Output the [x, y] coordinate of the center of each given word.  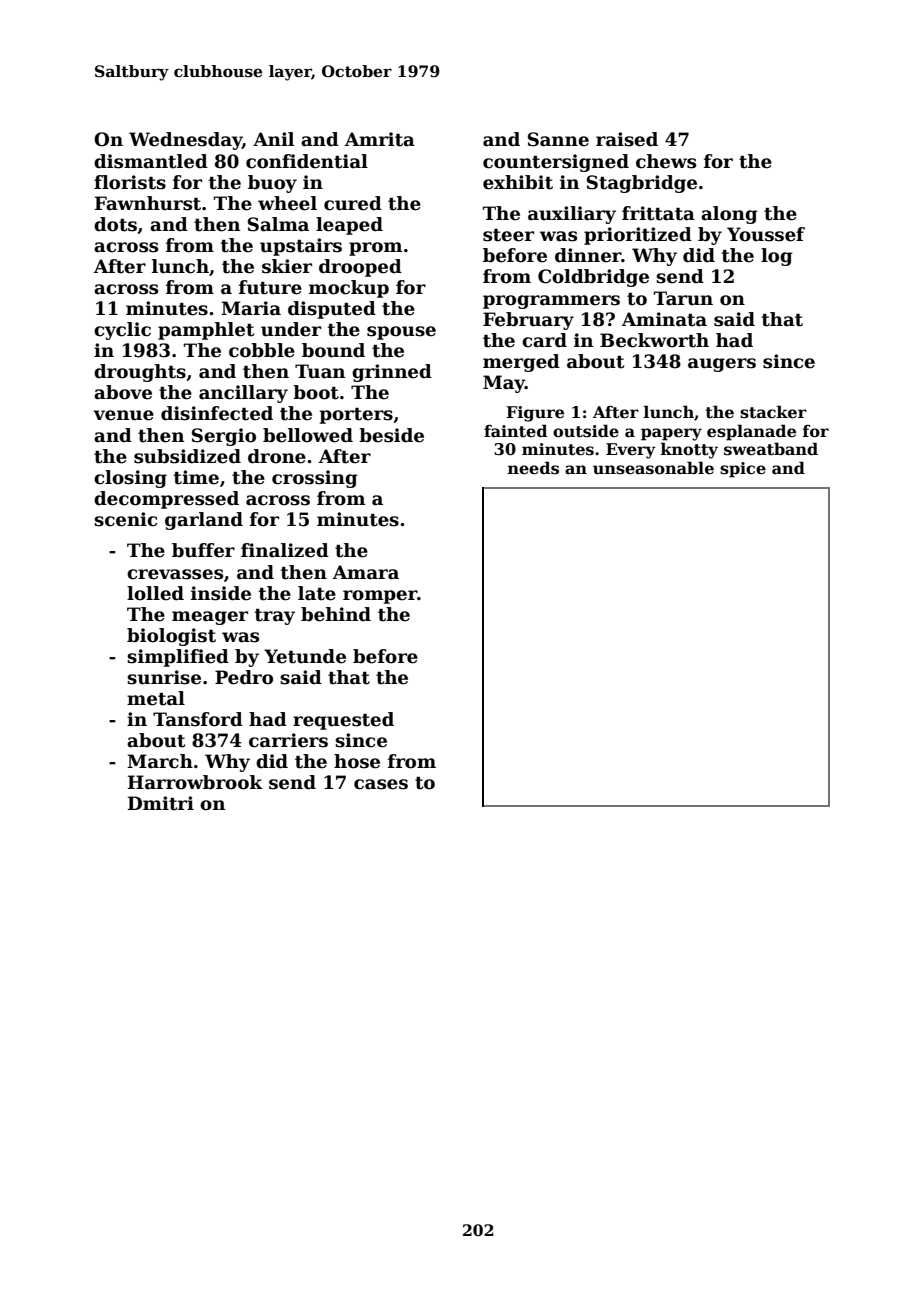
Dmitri [161, 803]
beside [391, 435]
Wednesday [185, 141]
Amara [366, 572]
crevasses [175, 574]
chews [666, 161]
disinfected [217, 413]
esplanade [751, 432]
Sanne [558, 139]
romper [380, 597]
